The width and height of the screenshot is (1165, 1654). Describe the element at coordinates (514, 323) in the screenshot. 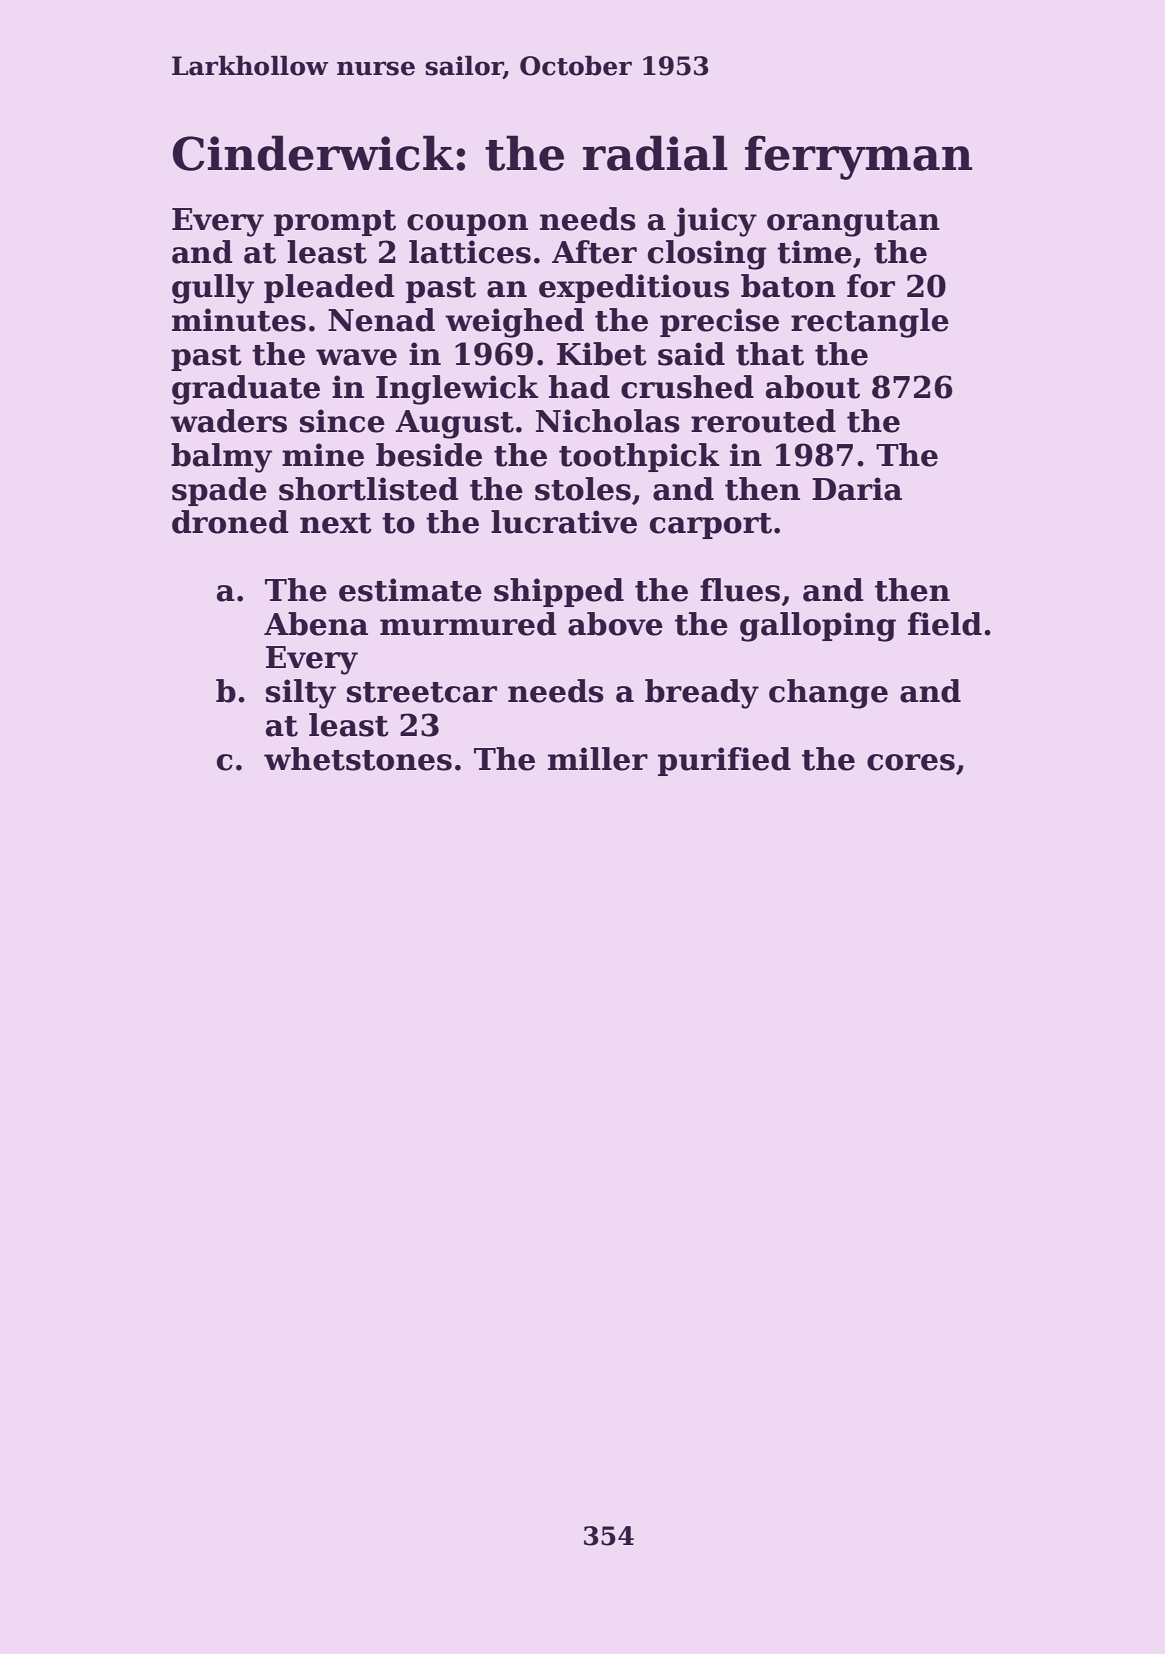

I see `weighed` at that location.
